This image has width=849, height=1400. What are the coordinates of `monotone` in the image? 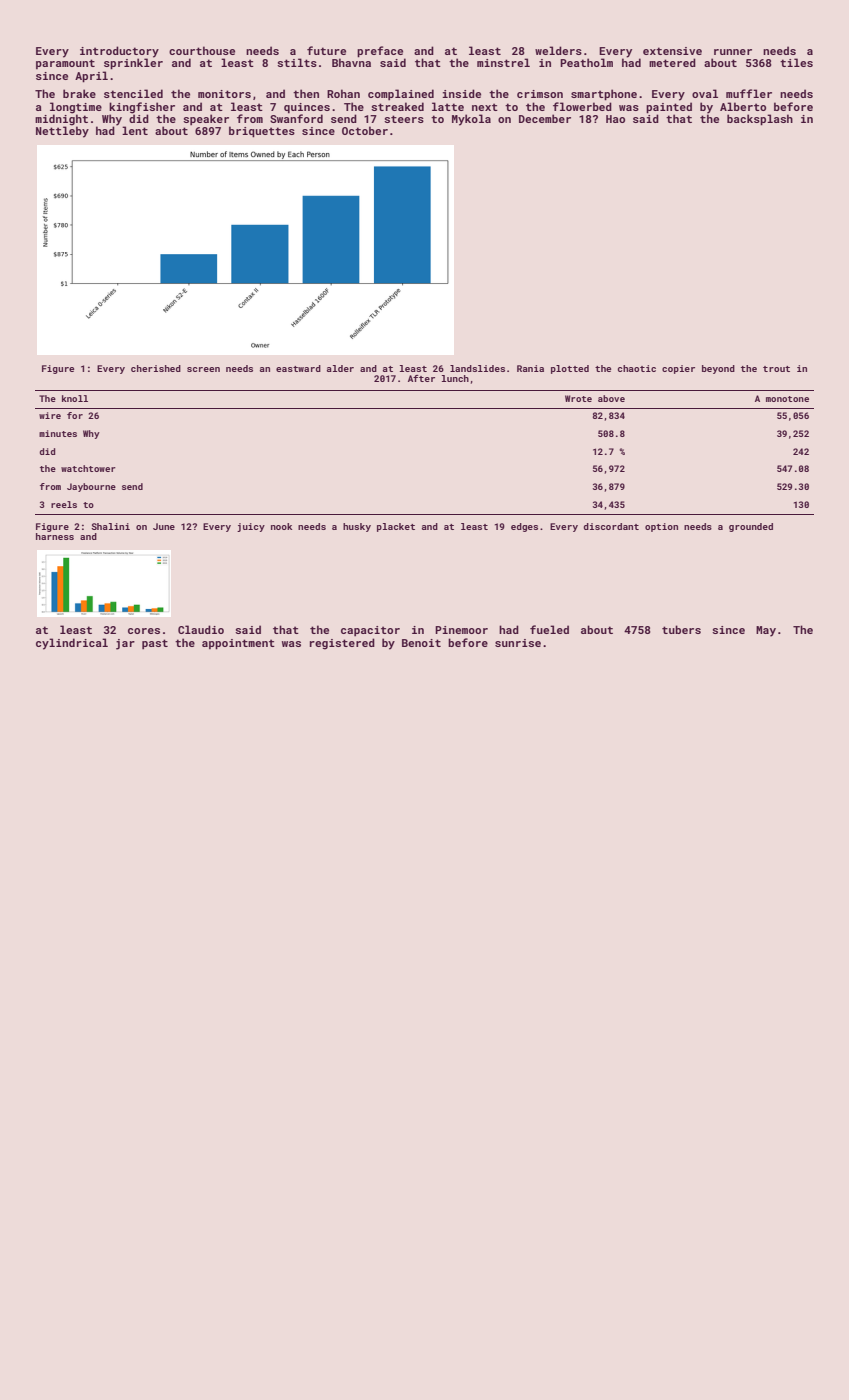 It's located at (787, 399).
